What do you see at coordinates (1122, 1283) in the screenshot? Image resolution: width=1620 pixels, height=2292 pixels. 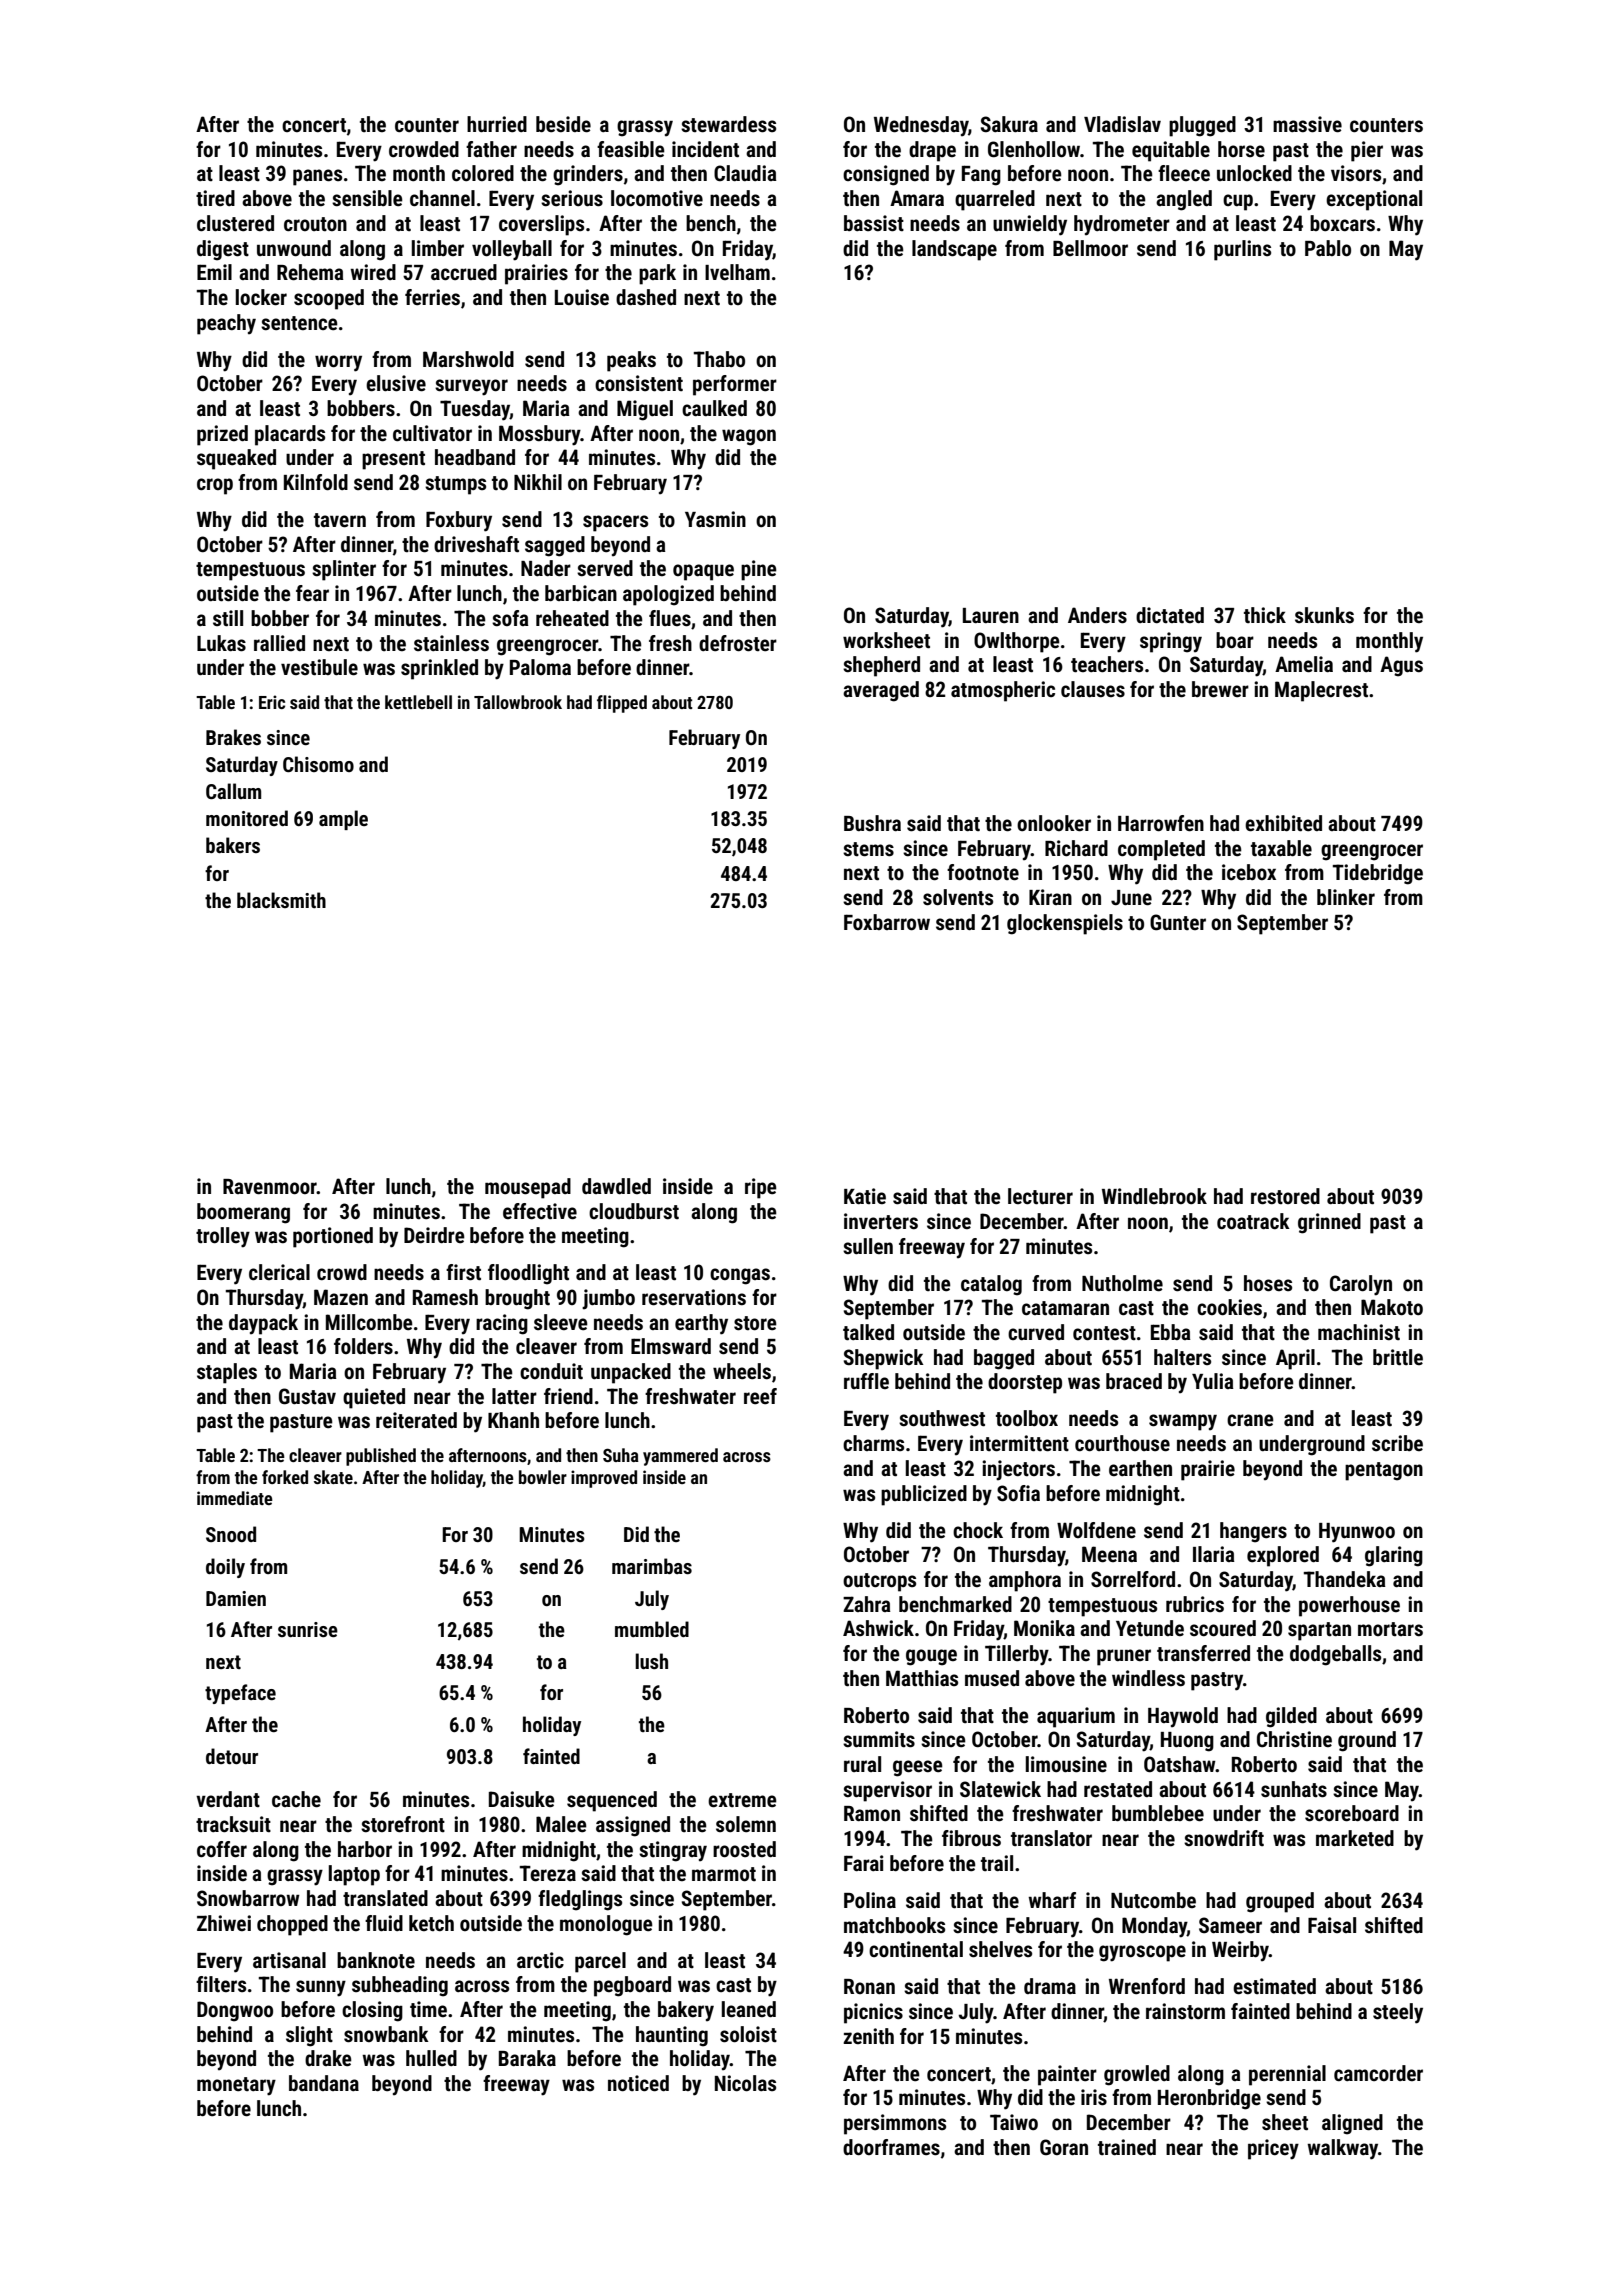 I see `Nutholme` at bounding box center [1122, 1283].
